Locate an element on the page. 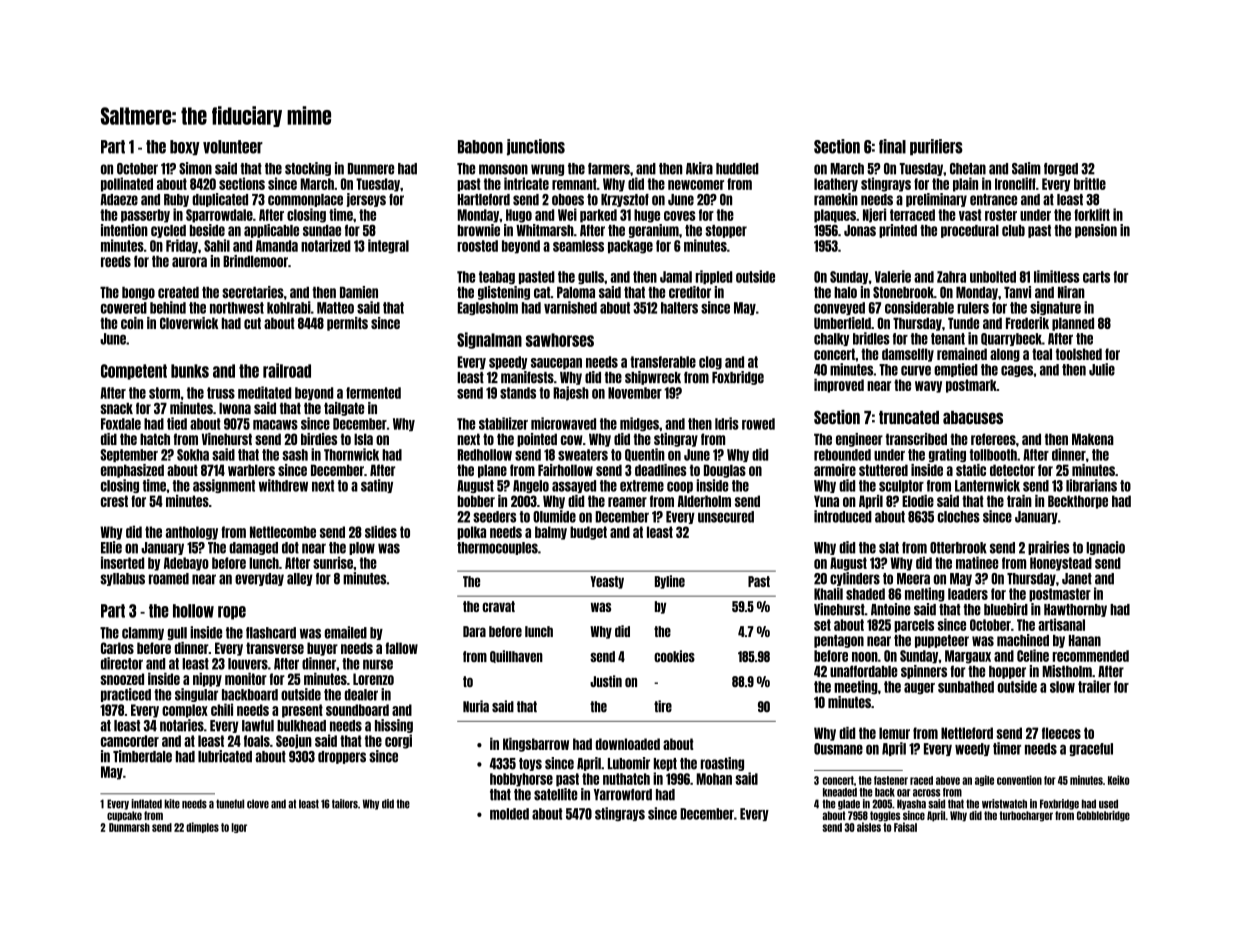  dimples is located at coordinates (202, 827).
